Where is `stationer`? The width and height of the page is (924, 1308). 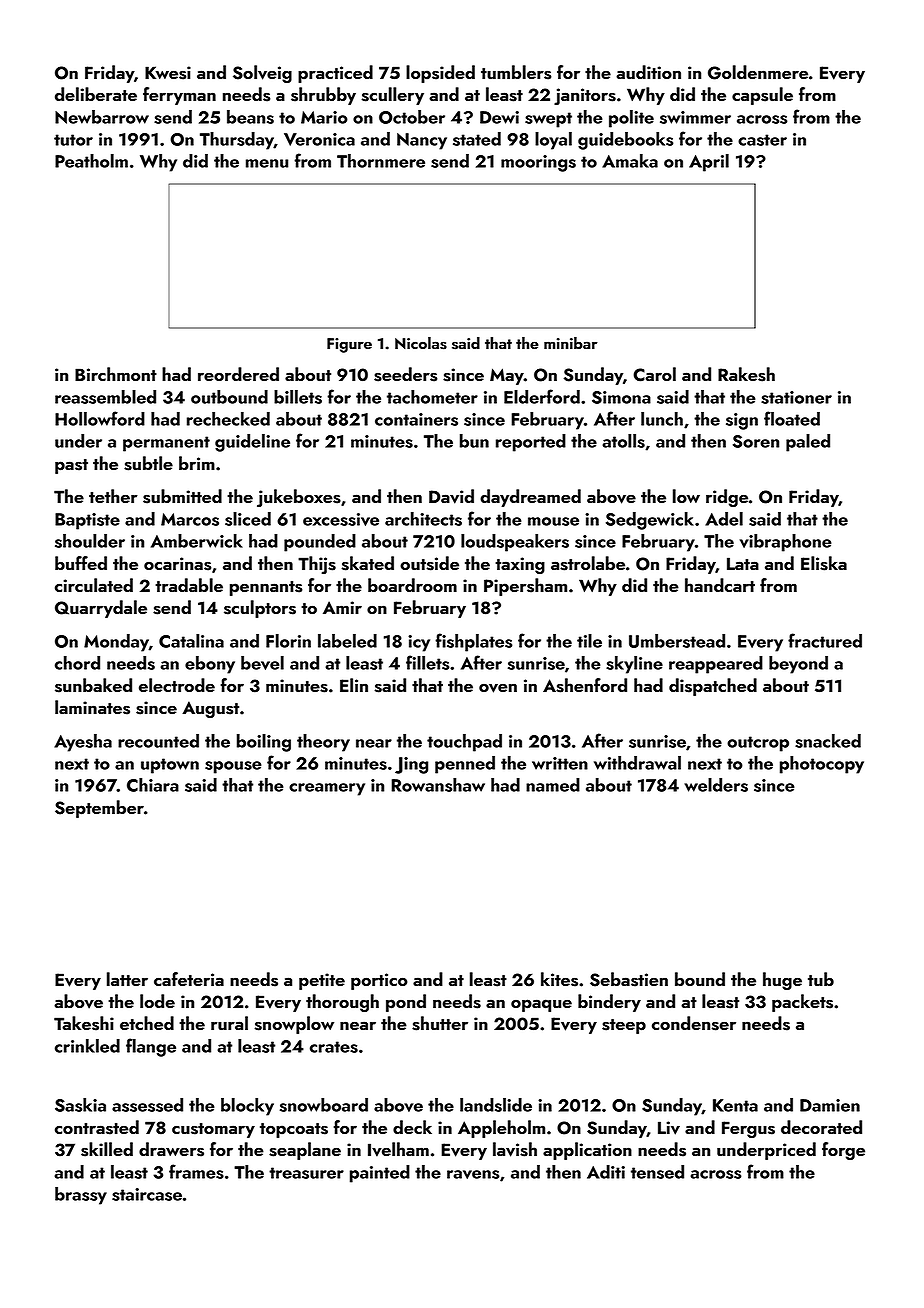 stationer is located at coordinates (796, 397).
